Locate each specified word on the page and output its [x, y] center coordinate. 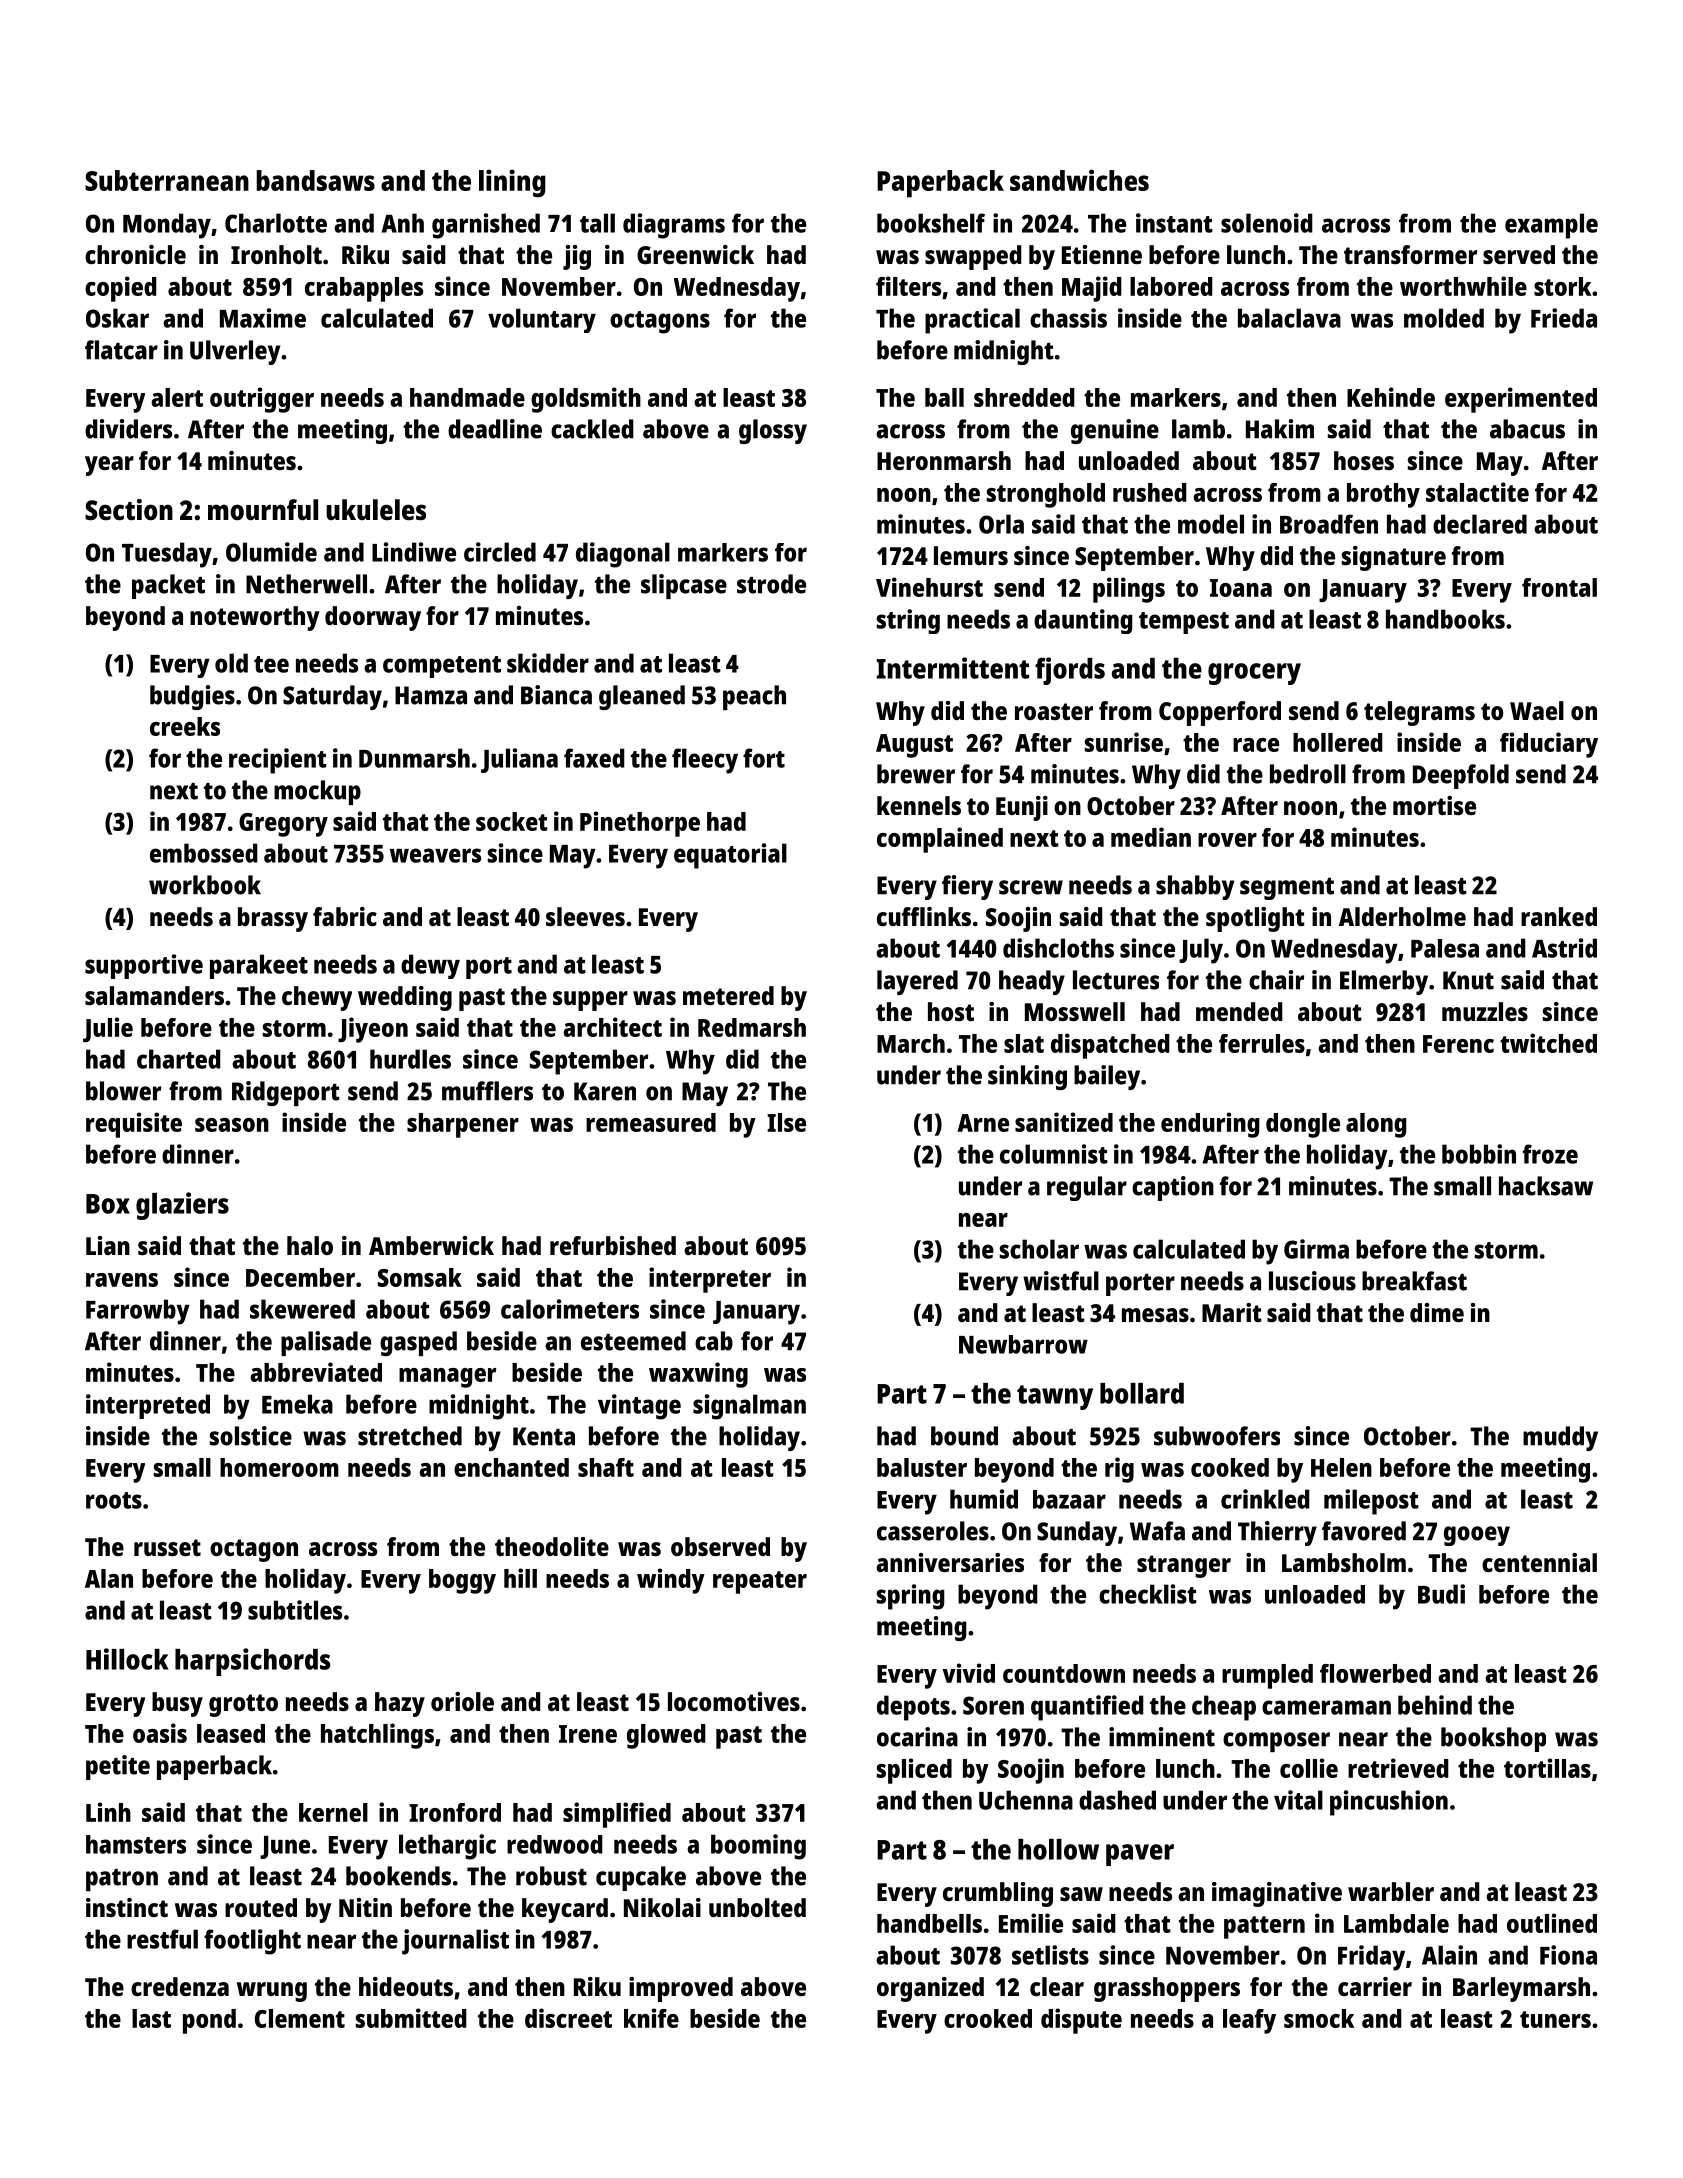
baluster [922, 1467]
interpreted [148, 1406]
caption [1173, 1188]
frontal [1559, 587]
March [911, 1043]
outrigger [262, 400]
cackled [592, 429]
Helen [1341, 1467]
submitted [411, 2018]
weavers [435, 855]
